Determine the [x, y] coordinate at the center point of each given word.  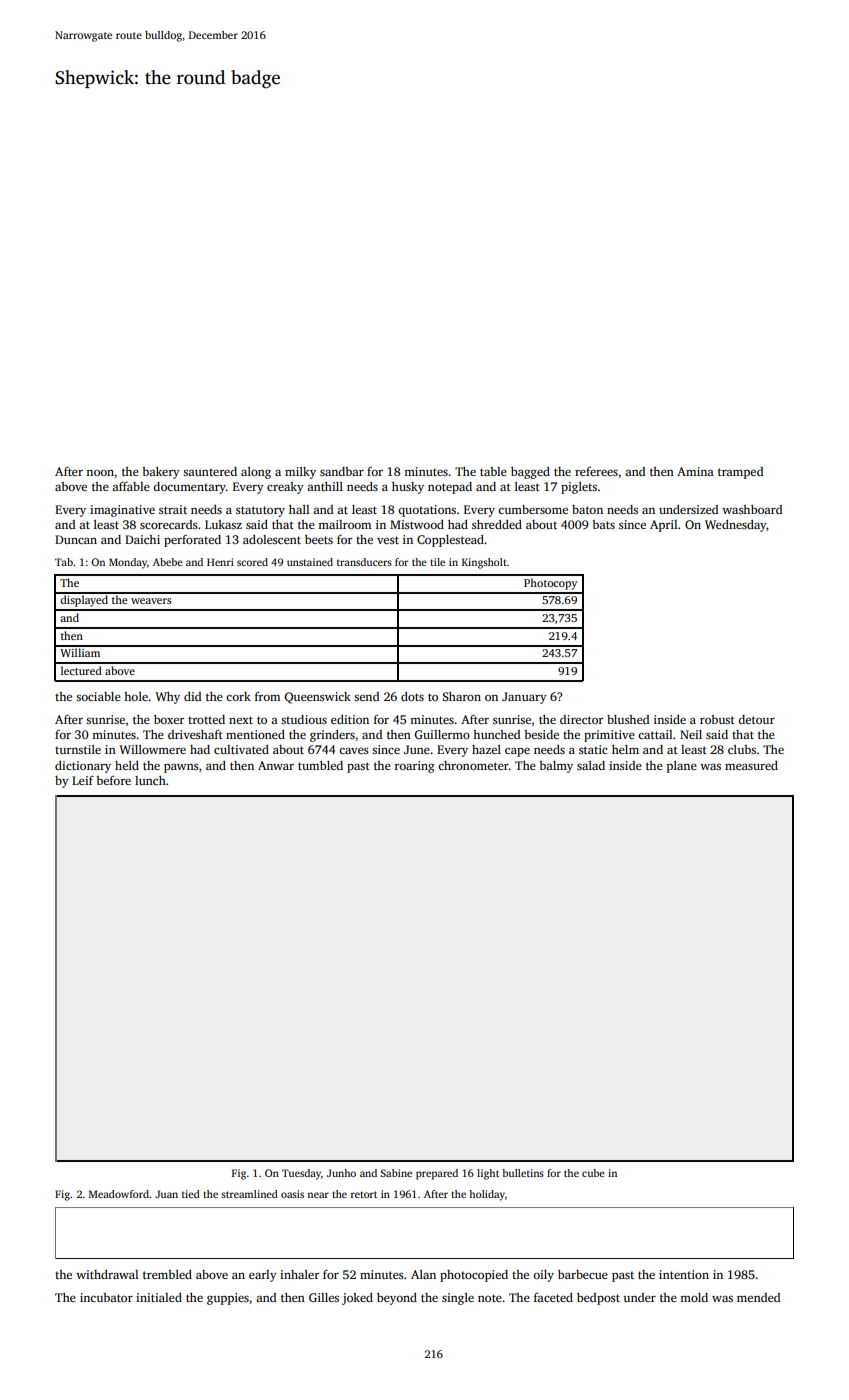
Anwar [276, 765]
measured [751, 765]
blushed [628, 719]
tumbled [320, 765]
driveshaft [195, 734]
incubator [106, 1297]
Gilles [324, 1297]
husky [408, 488]
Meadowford [119, 1194]
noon [100, 473]
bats [603, 524]
